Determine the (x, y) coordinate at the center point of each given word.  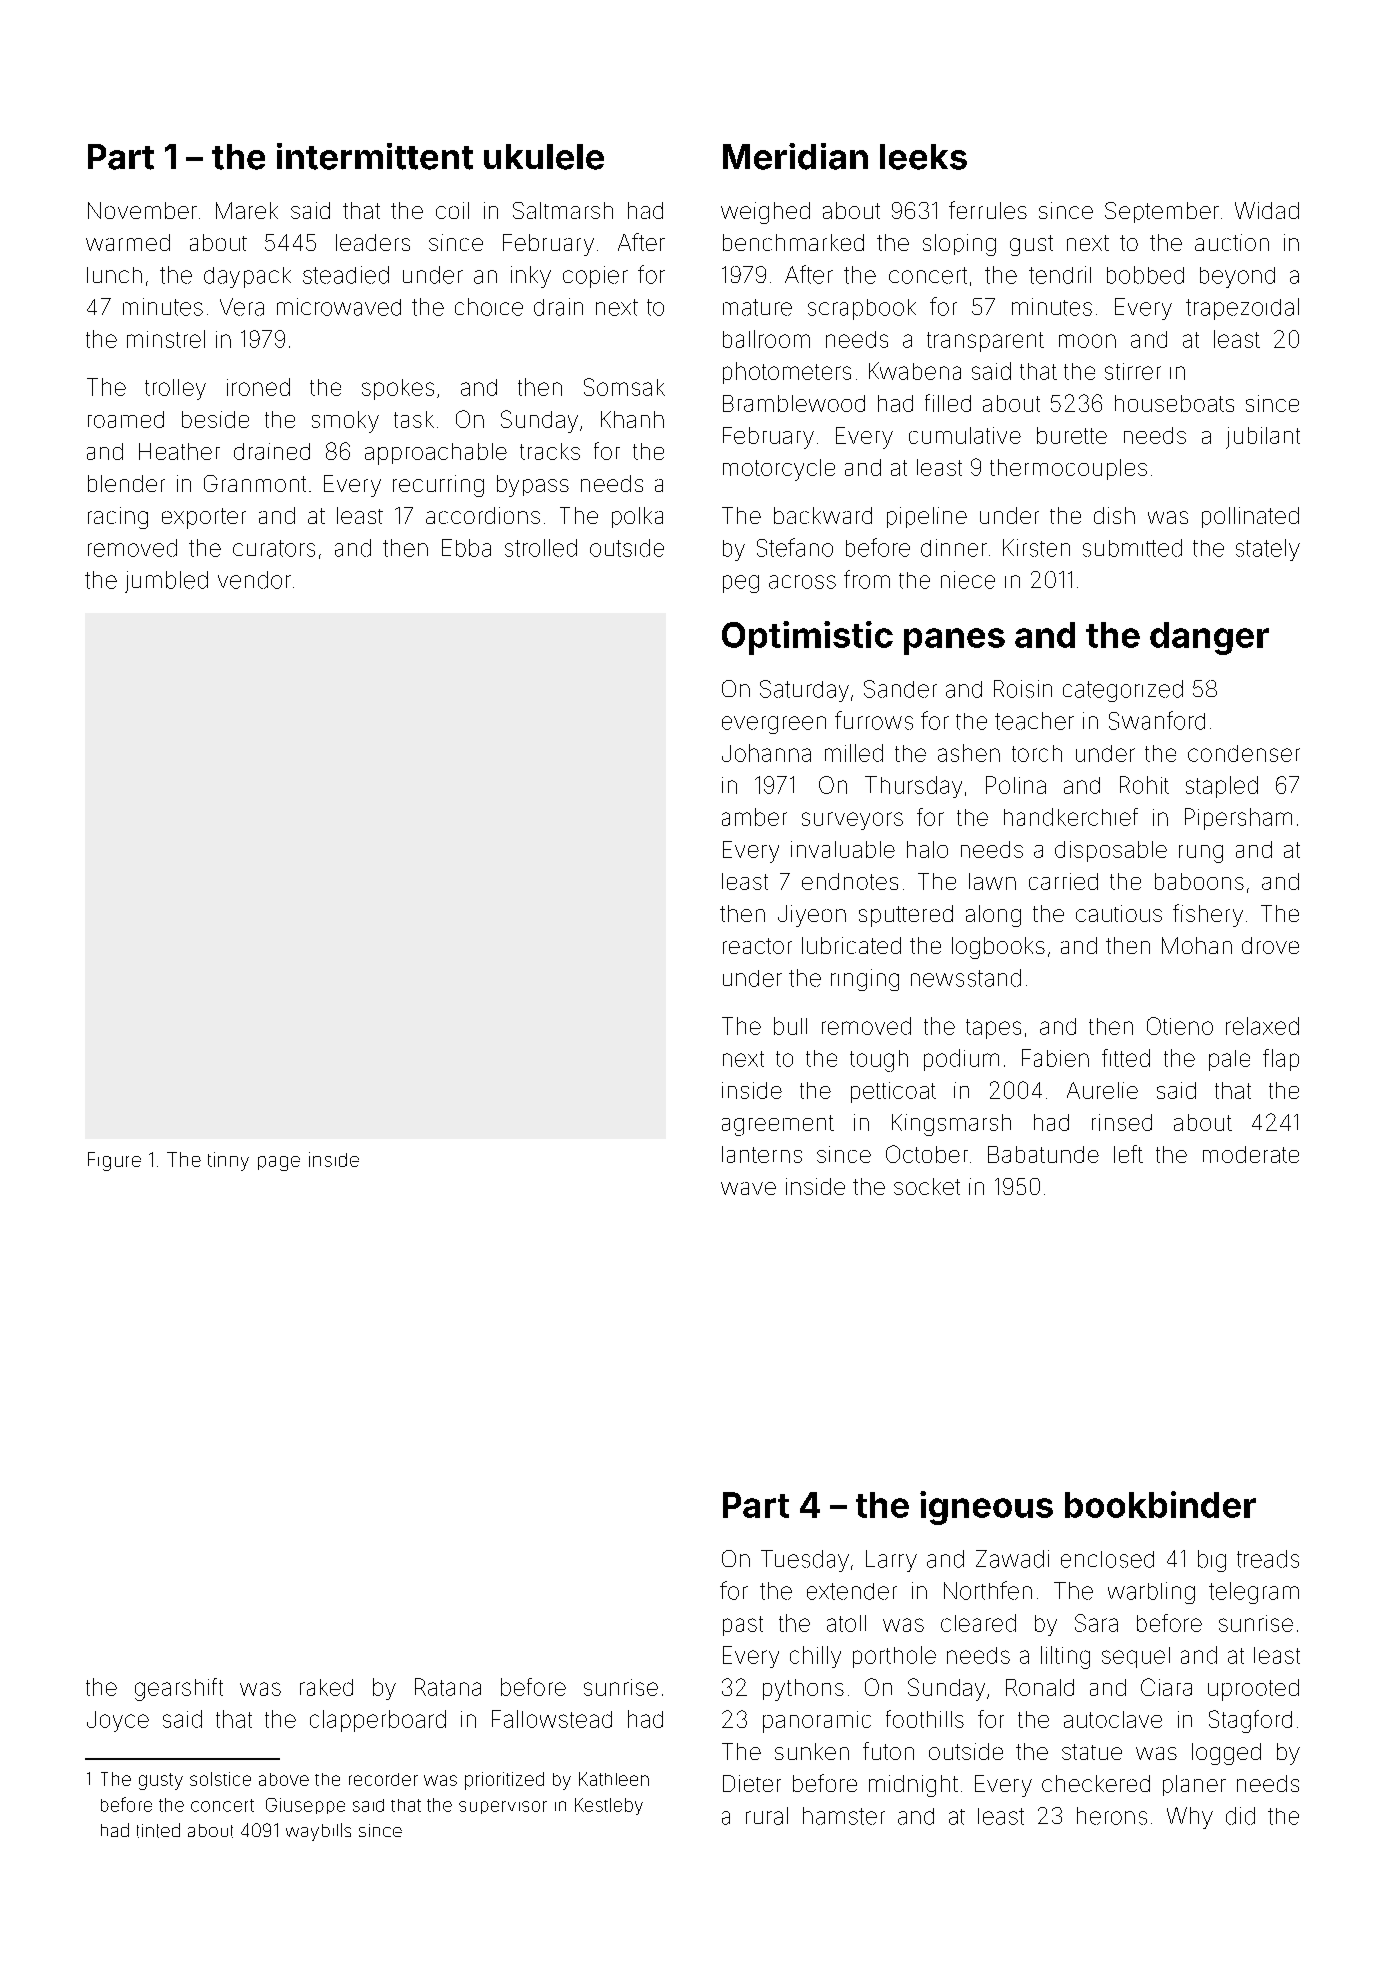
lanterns (762, 1154)
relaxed (1262, 1026)
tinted (158, 1830)
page (279, 1163)
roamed (126, 419)
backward (823, 515)
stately (1268, 550)
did (1240, 1816)
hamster (844, 1816)
